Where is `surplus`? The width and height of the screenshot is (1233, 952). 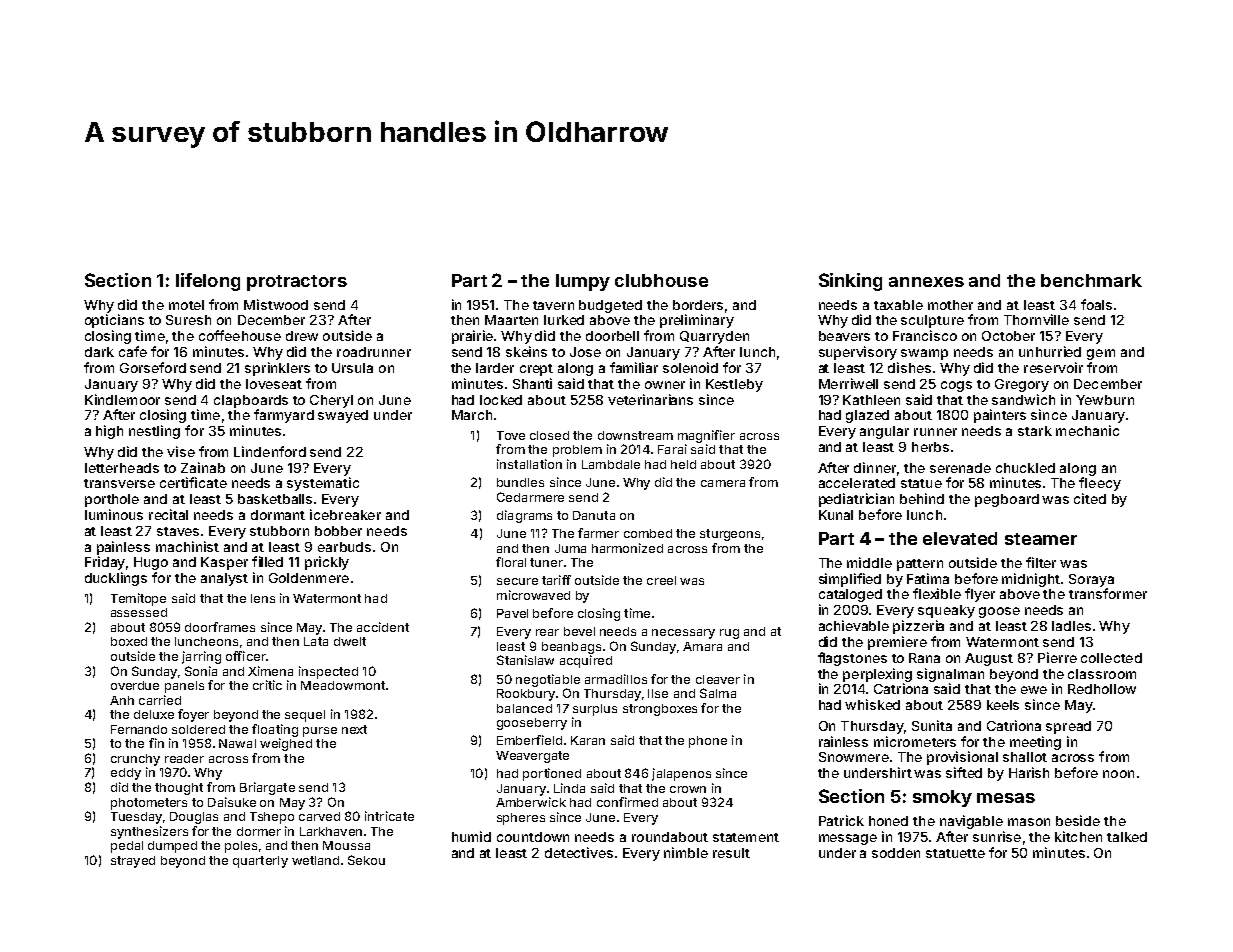 surplus is located at coordinates (595, 710).
